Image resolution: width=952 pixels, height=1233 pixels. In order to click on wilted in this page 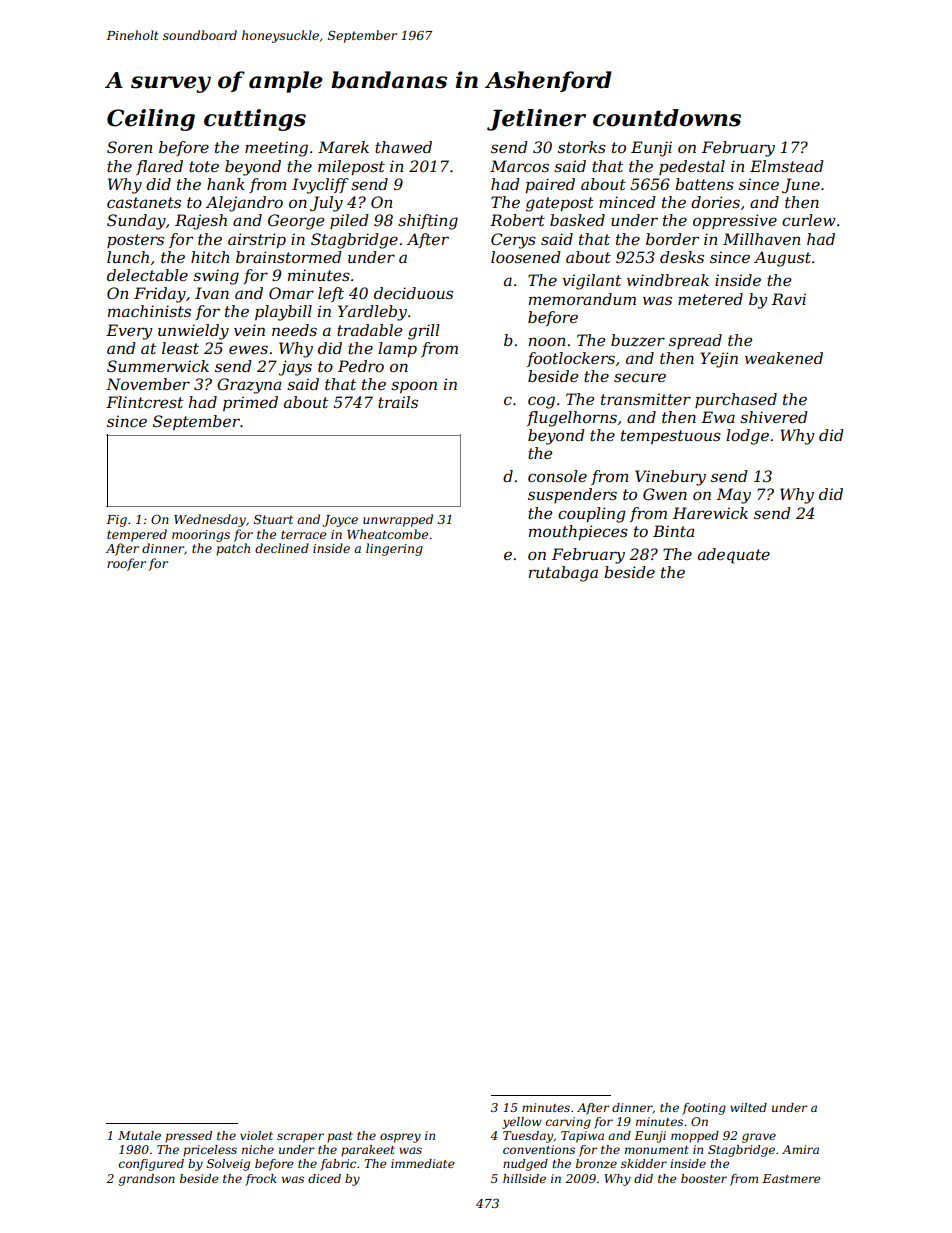, I will do `click(748, 1107)`.
